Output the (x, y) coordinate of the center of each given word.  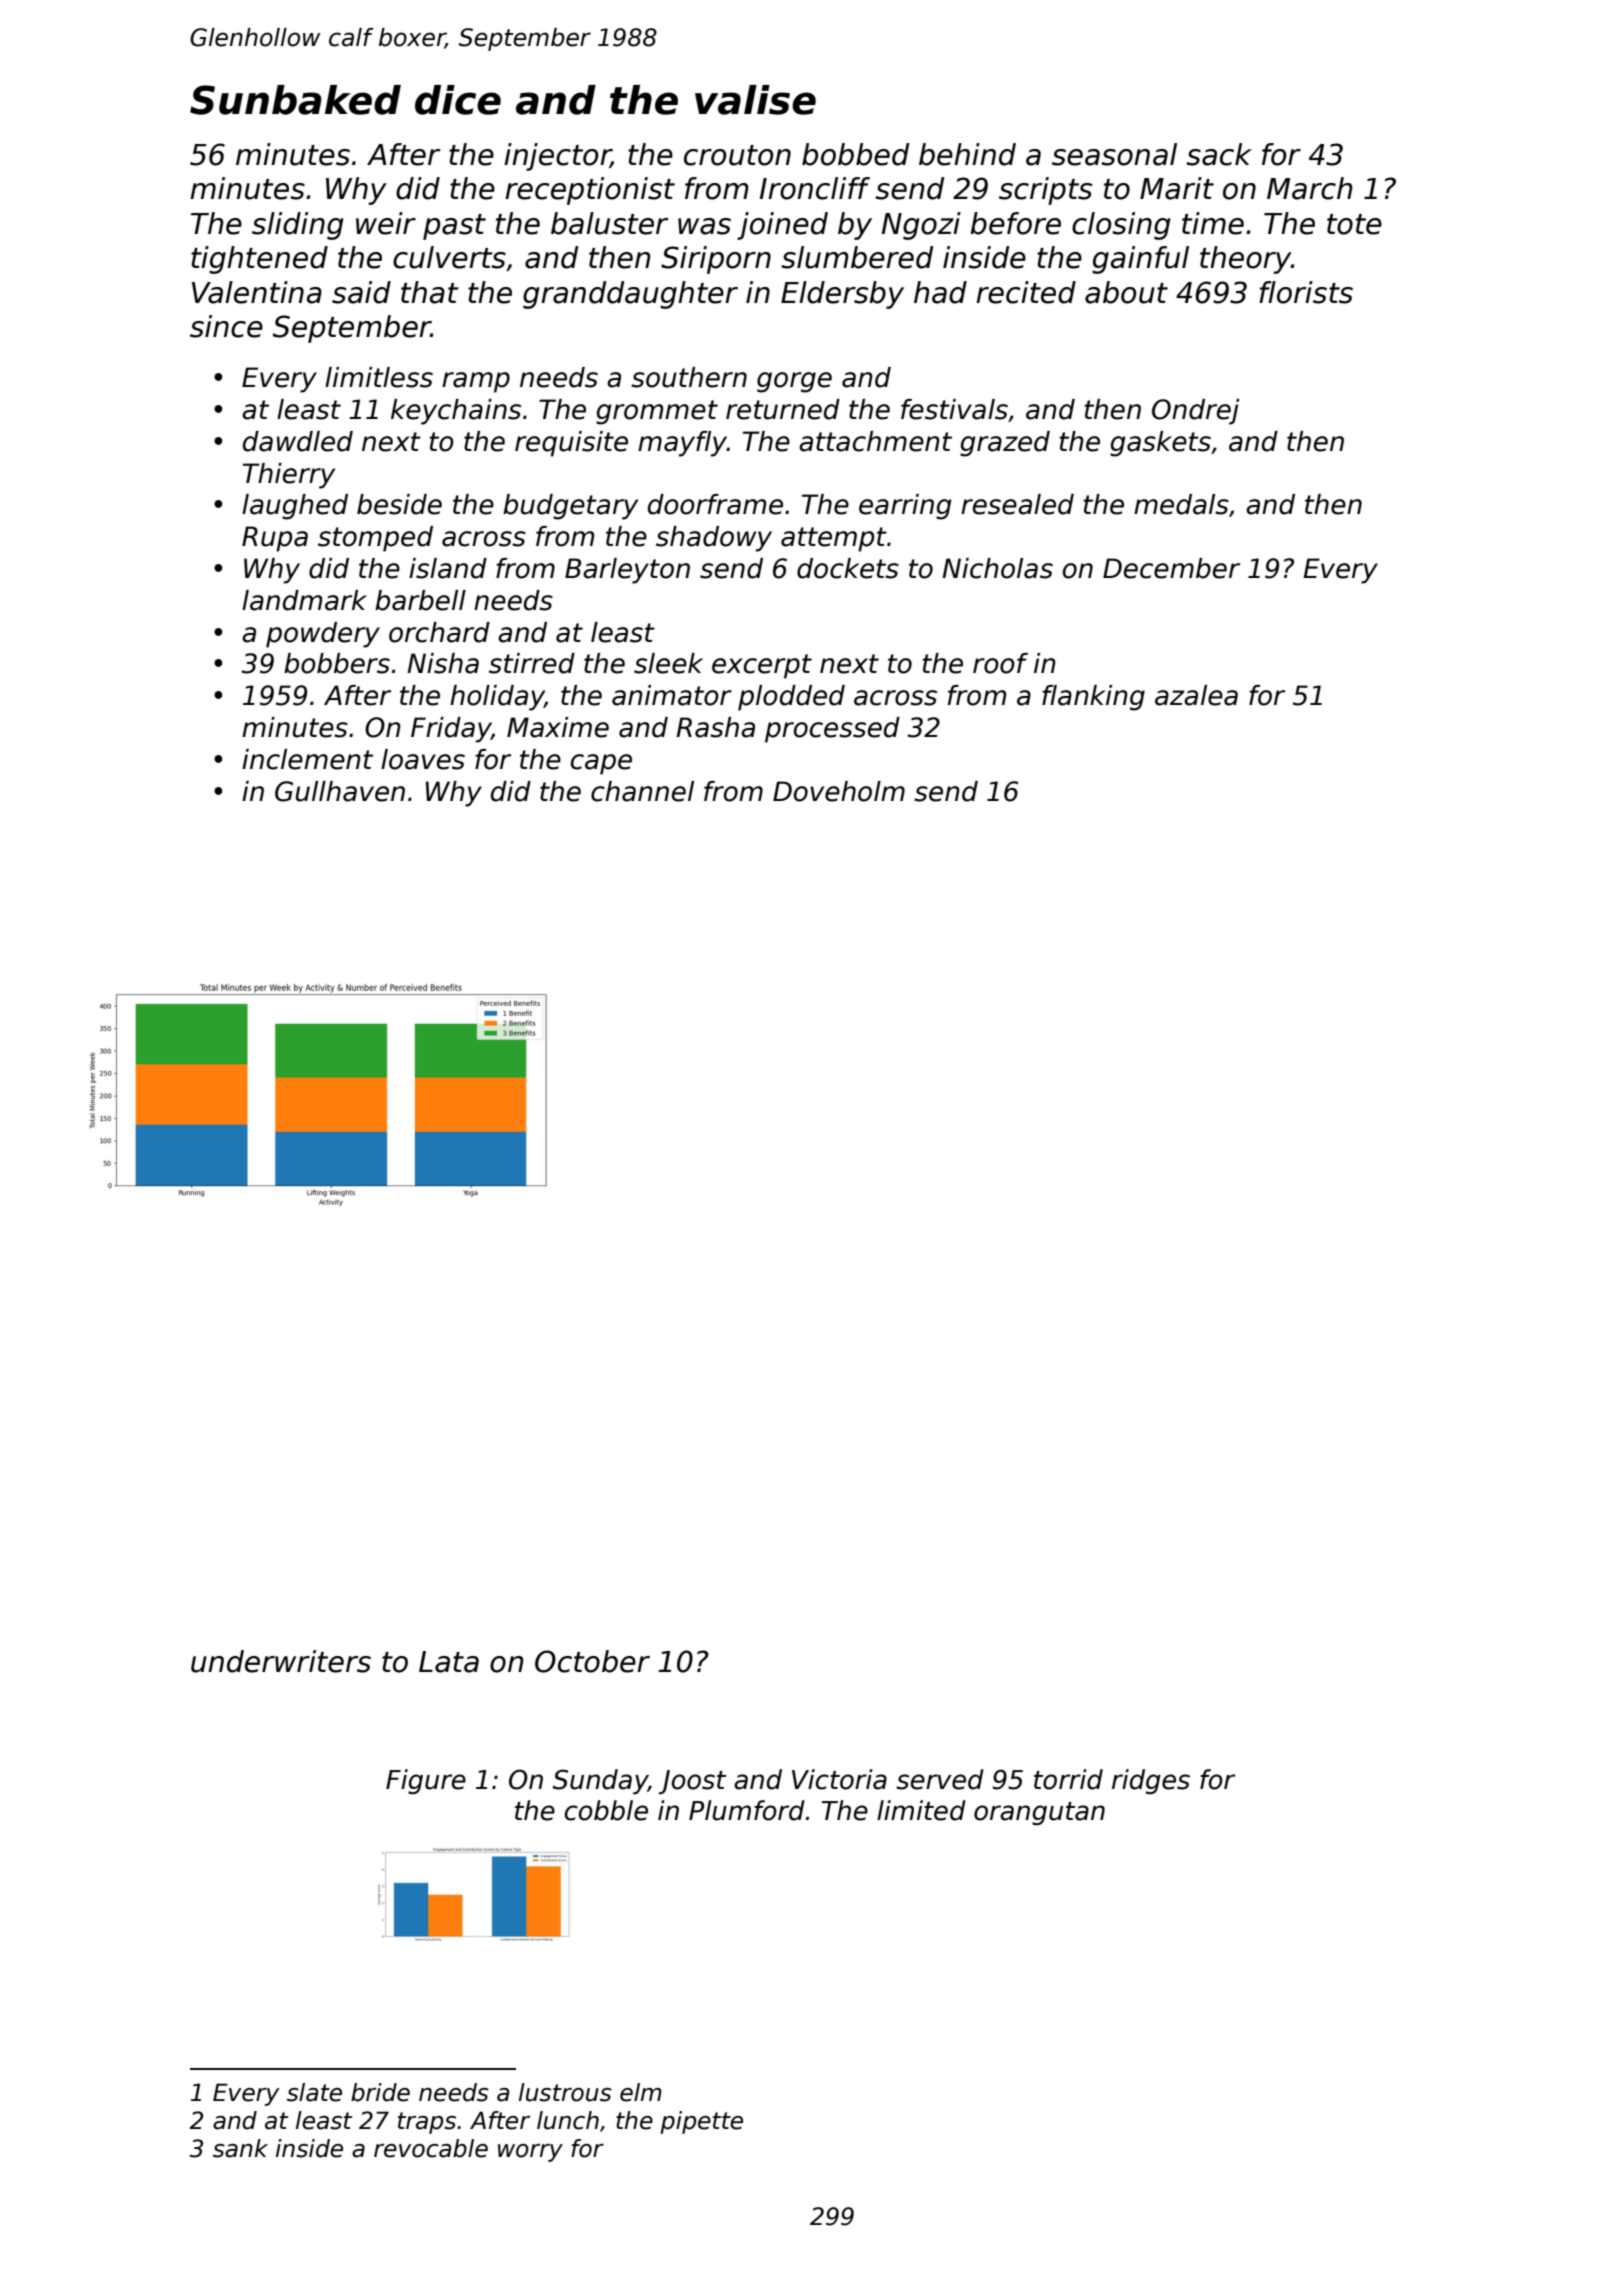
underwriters (281, 1661)
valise (755, 100)
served (940, 1779)
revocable (431, 2148)
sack (1219, 154)
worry (530, 2153)
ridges (1151, 1781)
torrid (1068, 1779)
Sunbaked (295, 100)
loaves (423, 759)
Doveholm (839, 791)
